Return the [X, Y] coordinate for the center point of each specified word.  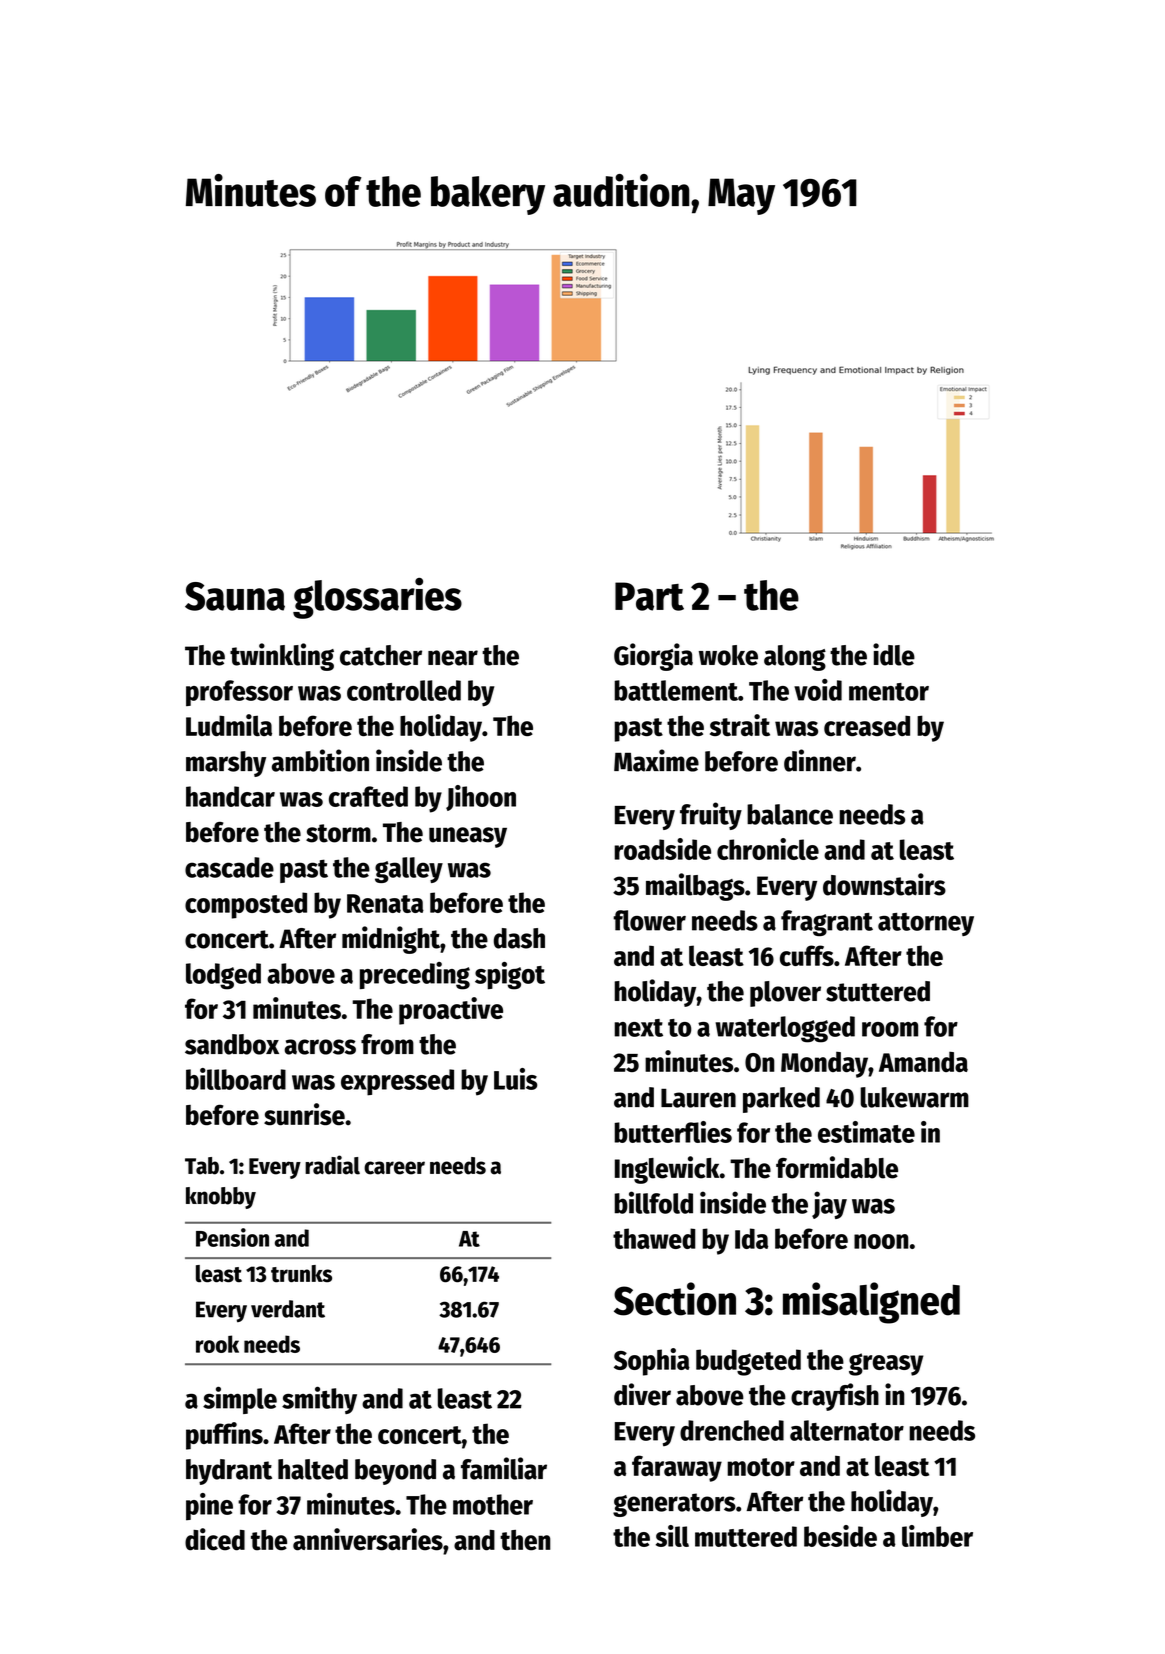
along [795, 658]
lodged [223, 976]
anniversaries [368, 1539]
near [453, 658]
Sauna [235, 596]
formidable [837, 1167]
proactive [451, 1011]
